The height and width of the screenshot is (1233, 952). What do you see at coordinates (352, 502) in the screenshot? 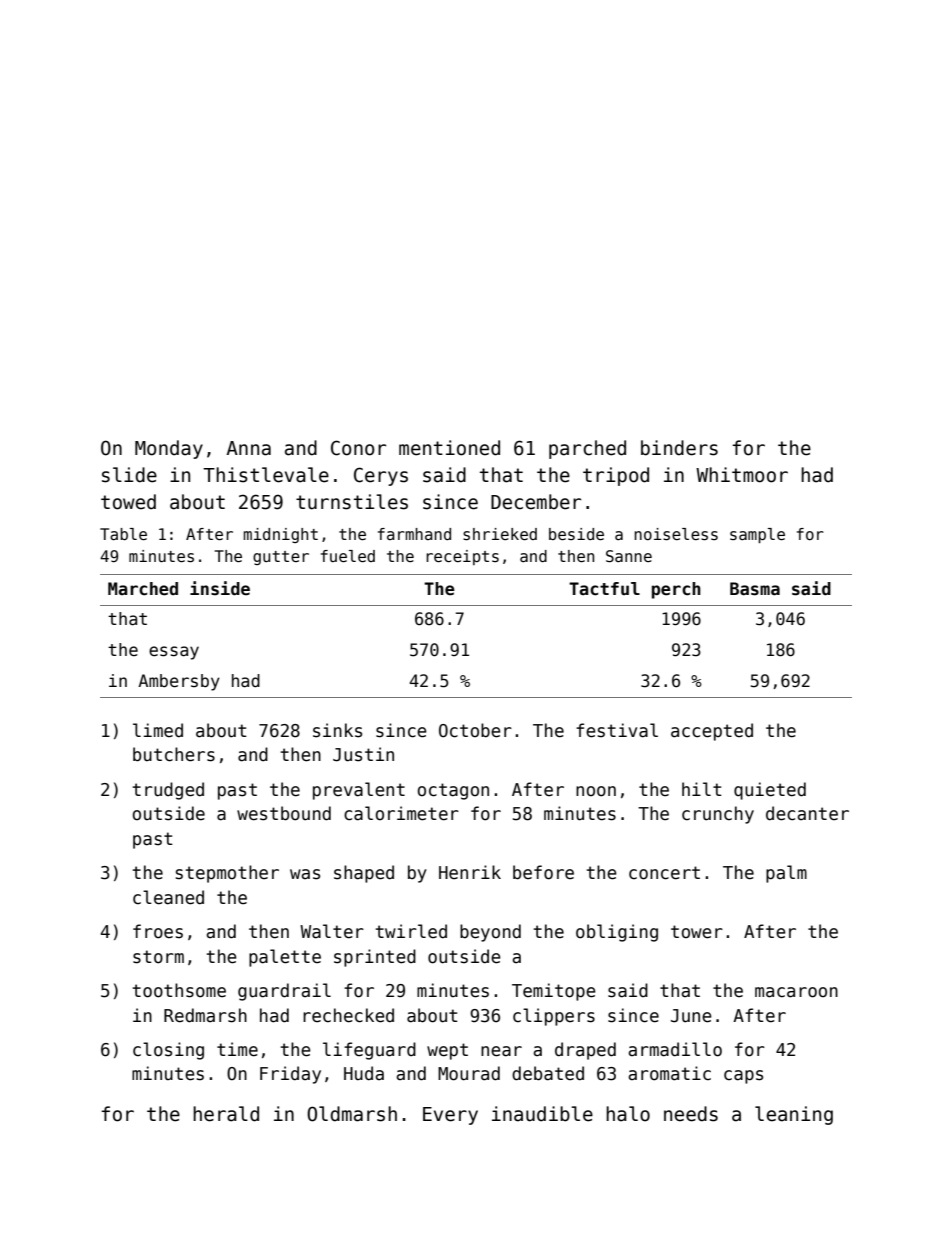
I see `turnstiles` at bounding box center [352, 502].
